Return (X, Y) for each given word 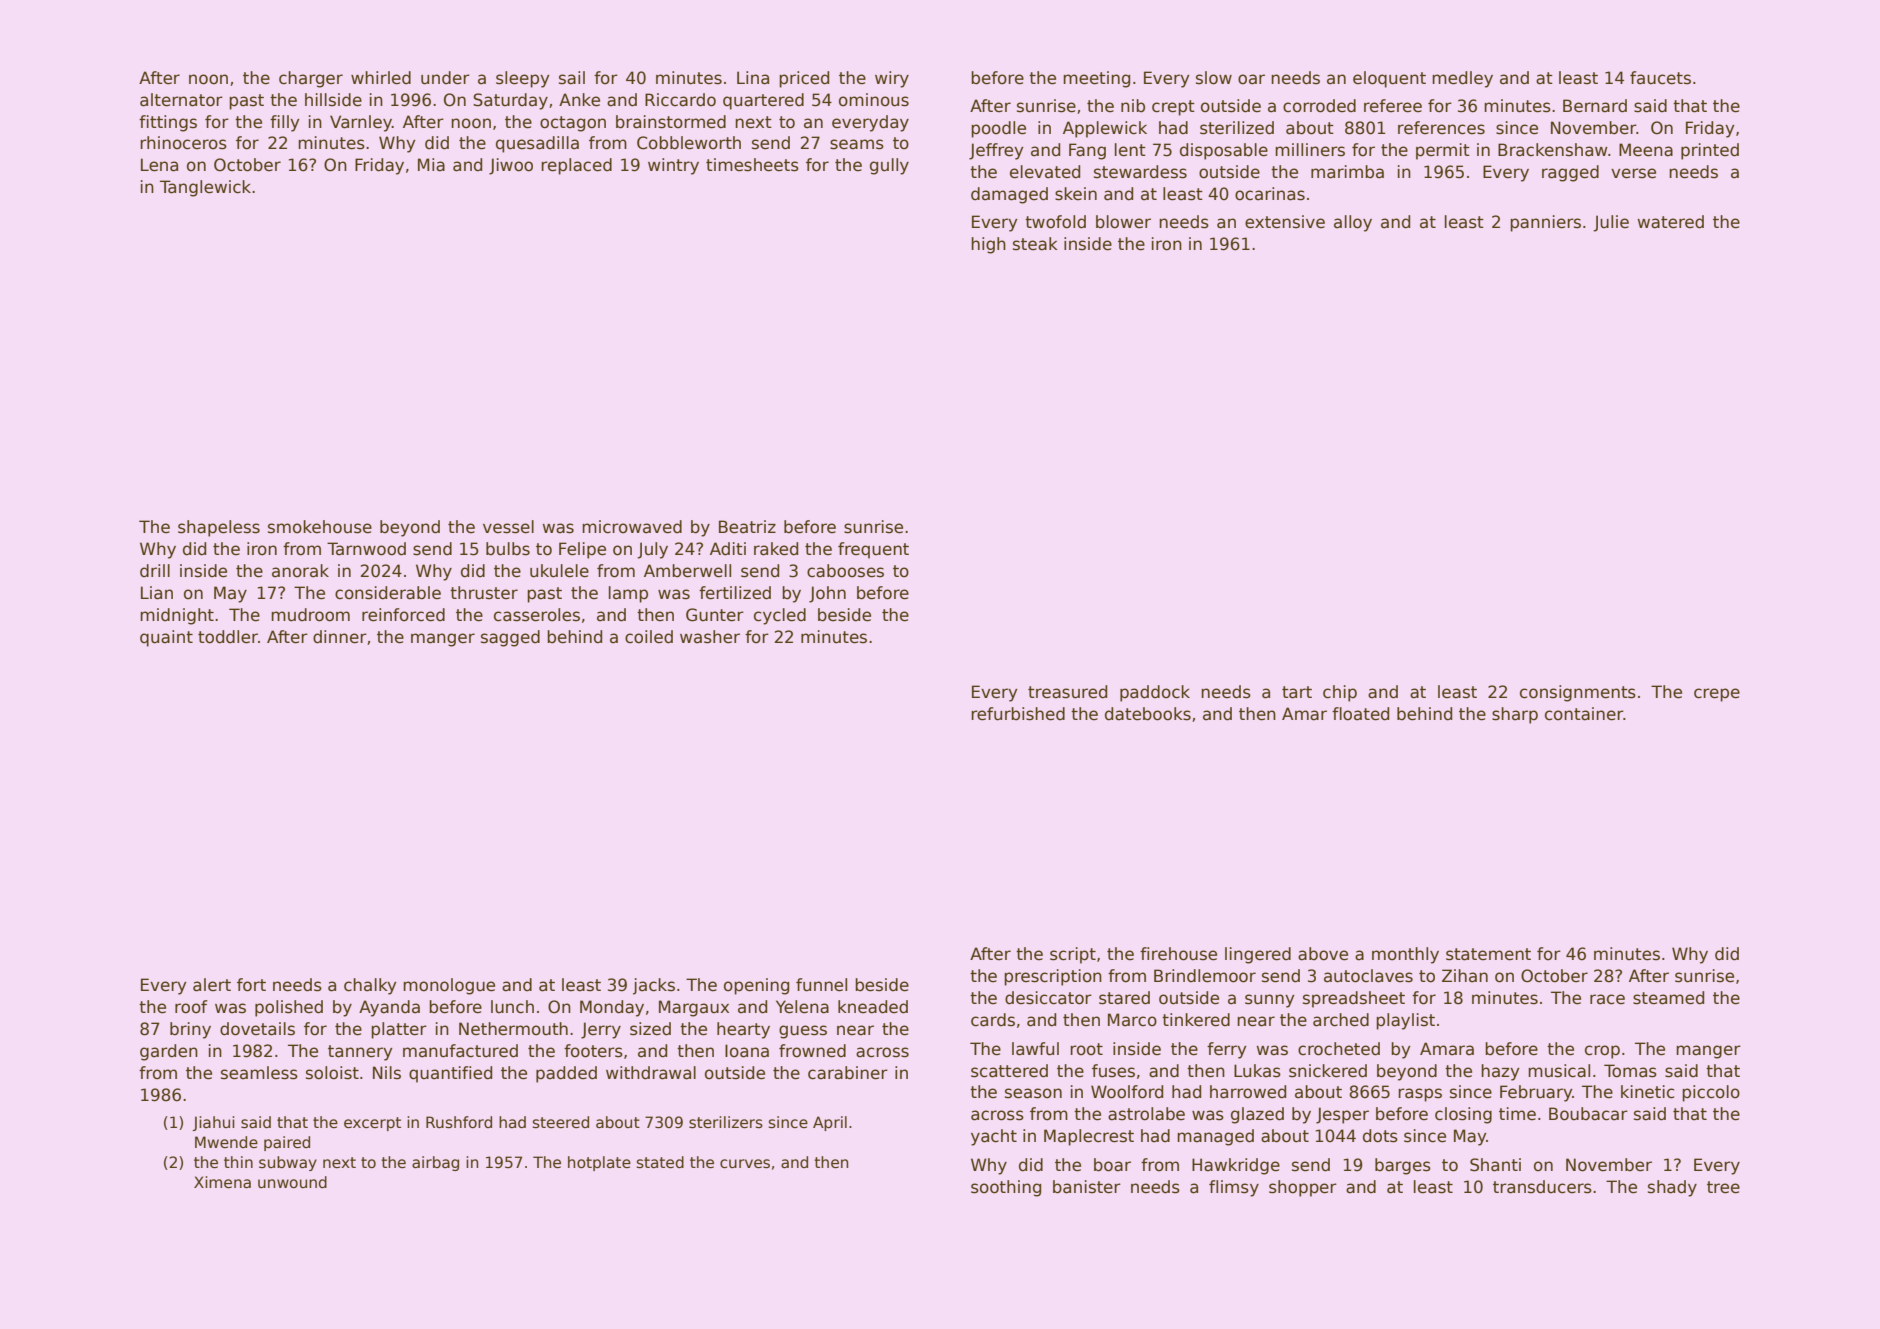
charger (311, 79)
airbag (435, 1163)
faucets (1660, 78)
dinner (340, 637)
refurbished (1018, 714)
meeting (1096, 79)
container (1584, 714)
